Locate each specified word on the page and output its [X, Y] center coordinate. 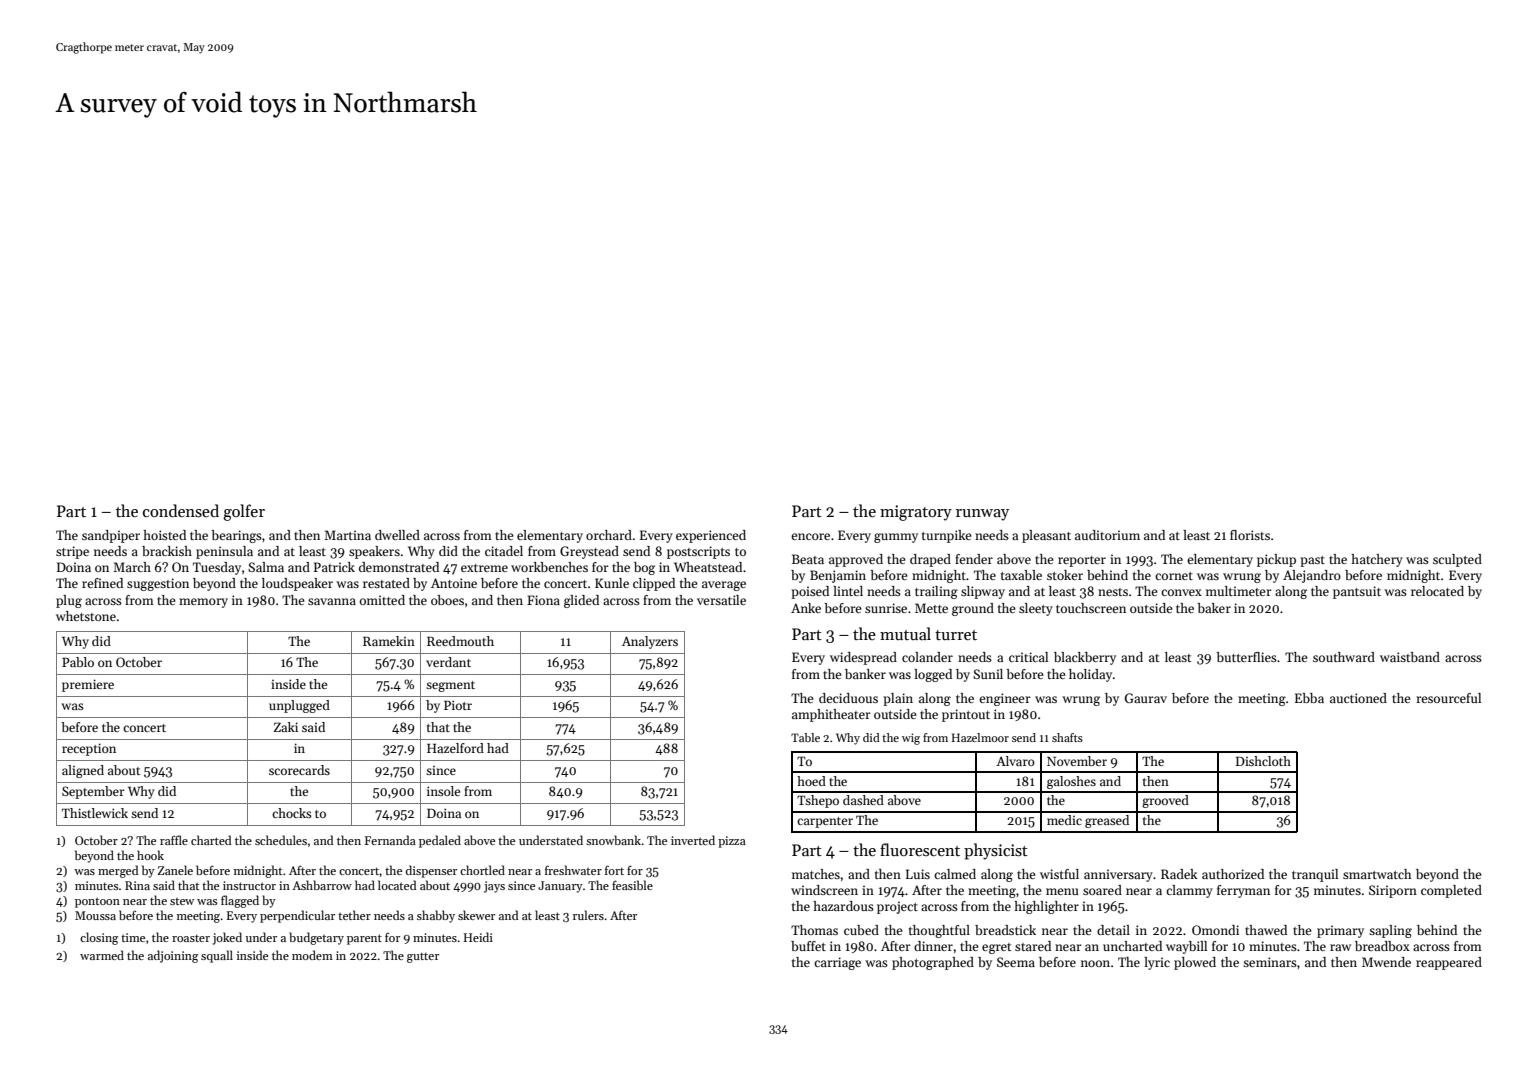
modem [312, 955]
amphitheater [831, 715]
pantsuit [1357, 592]
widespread [863, 658]
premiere [88, 685]
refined [102, 583]
